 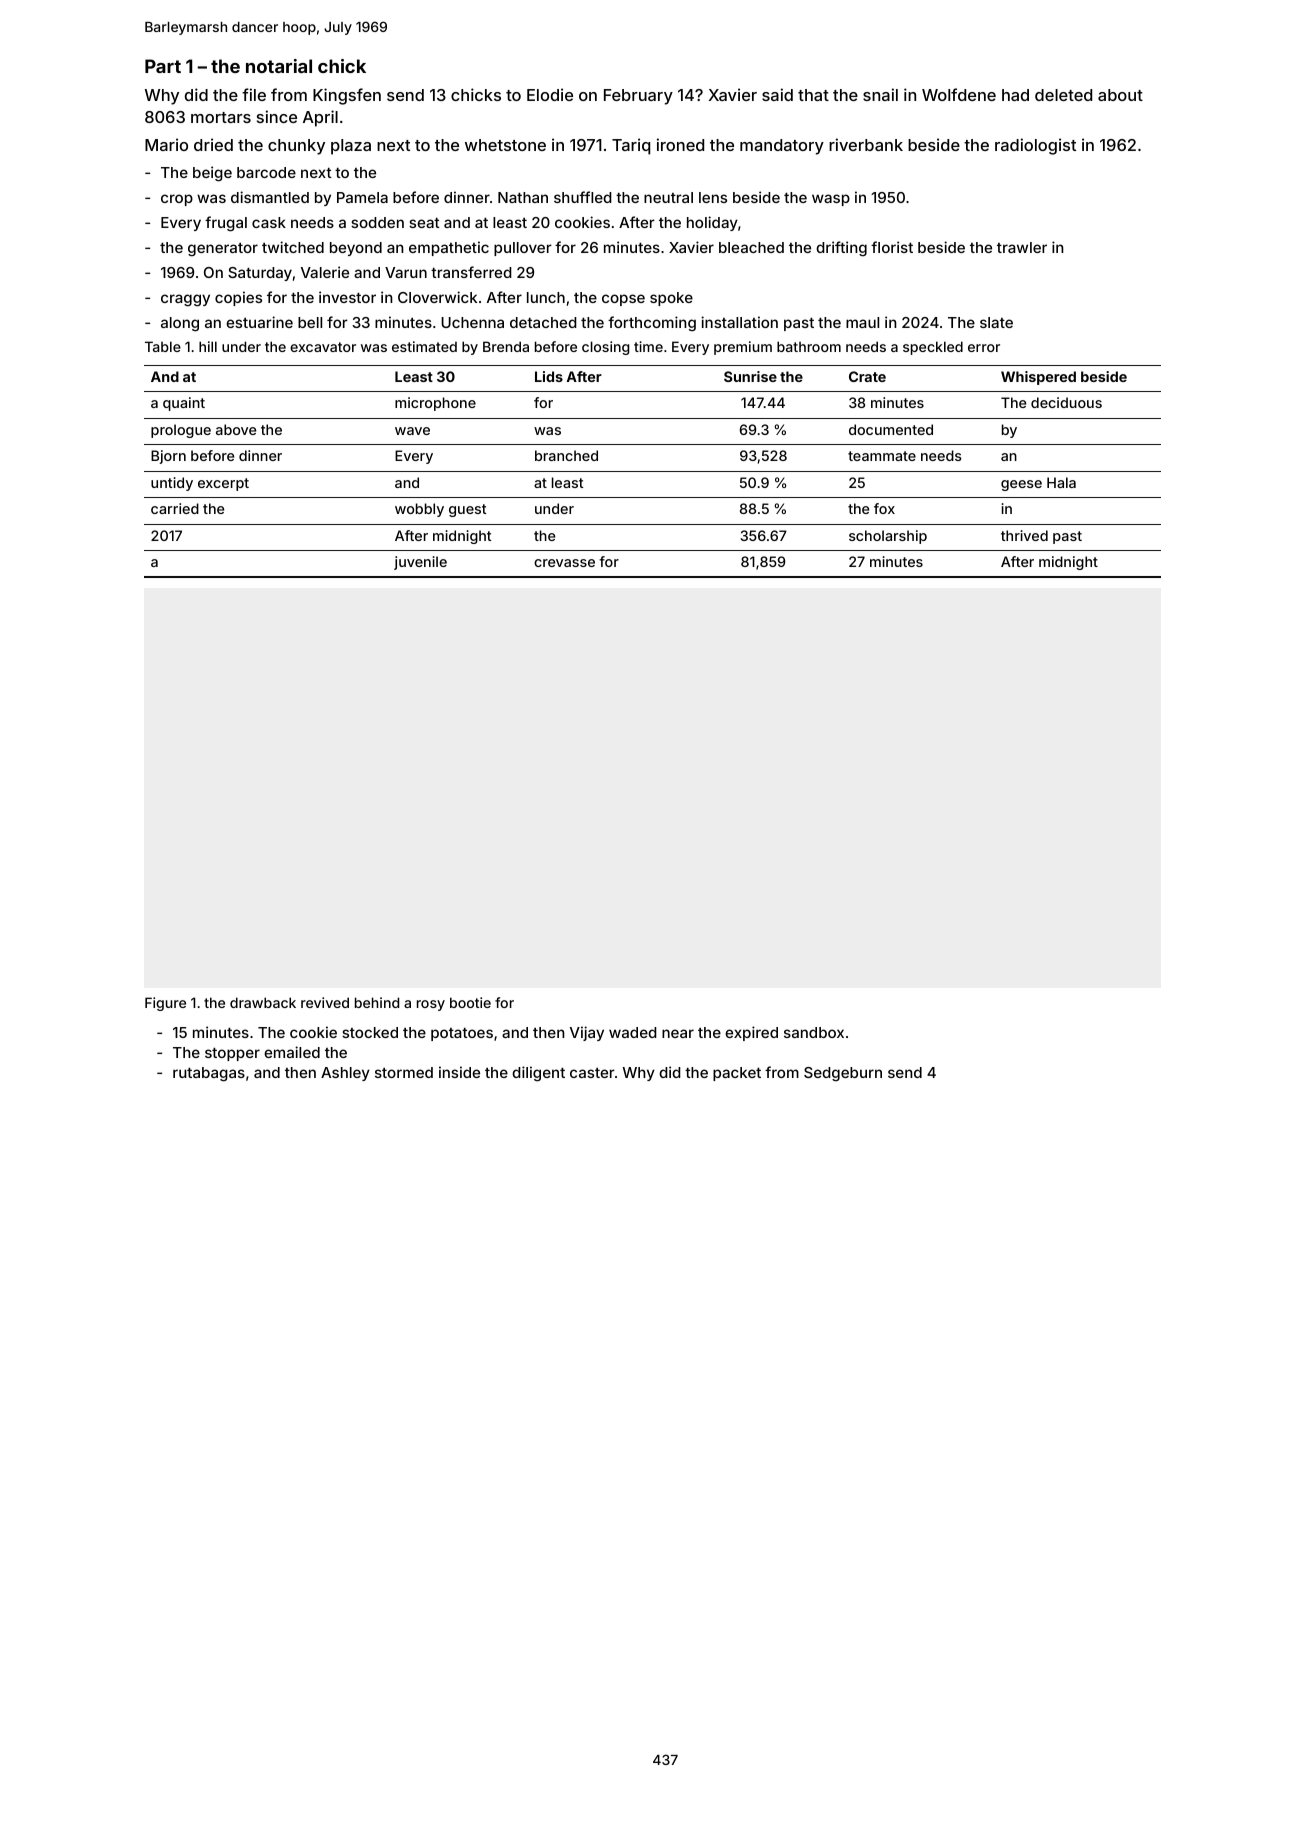 I want to click on deleted, so click(x=1063, y=95).
